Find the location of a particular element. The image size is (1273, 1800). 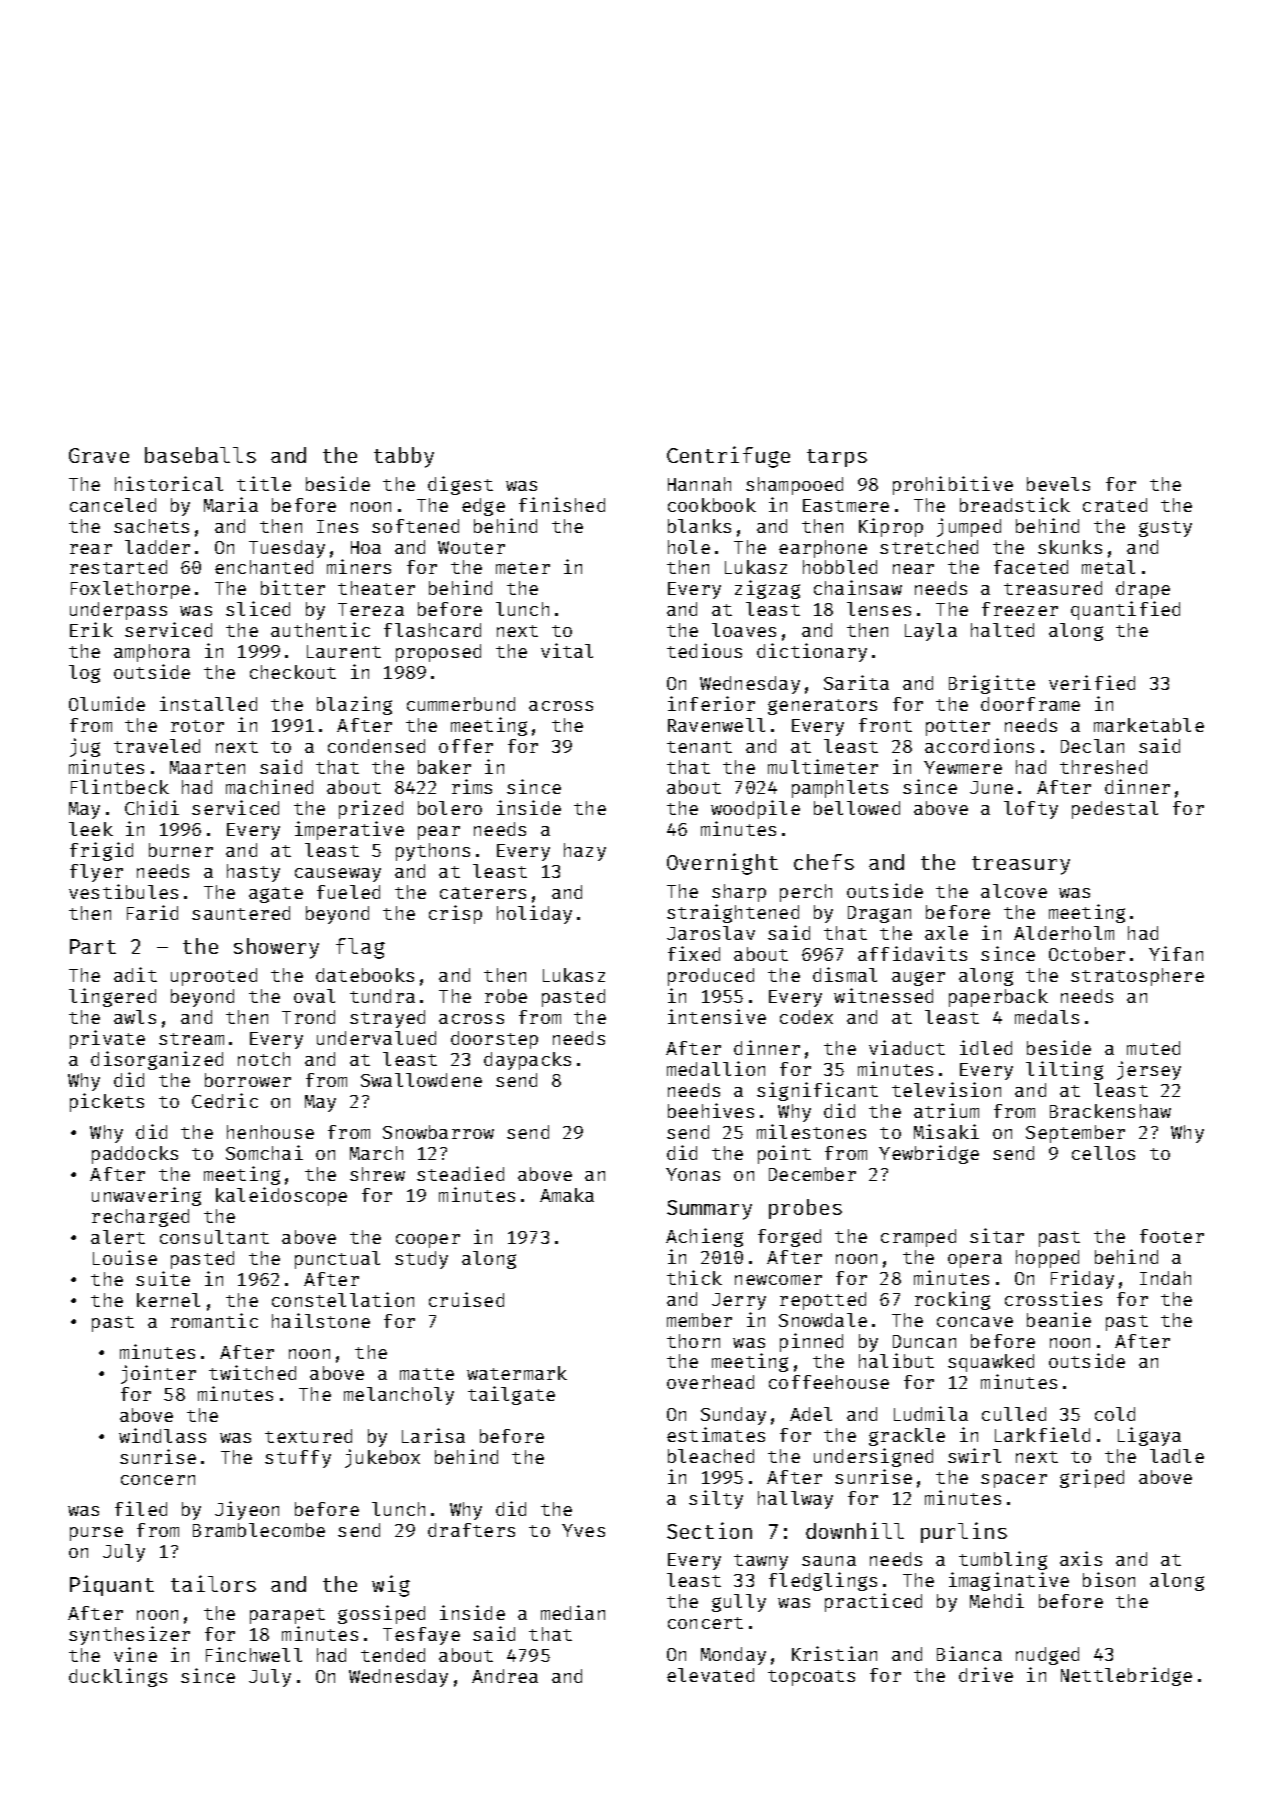

gusty is located at coordinates (1165, 529).
